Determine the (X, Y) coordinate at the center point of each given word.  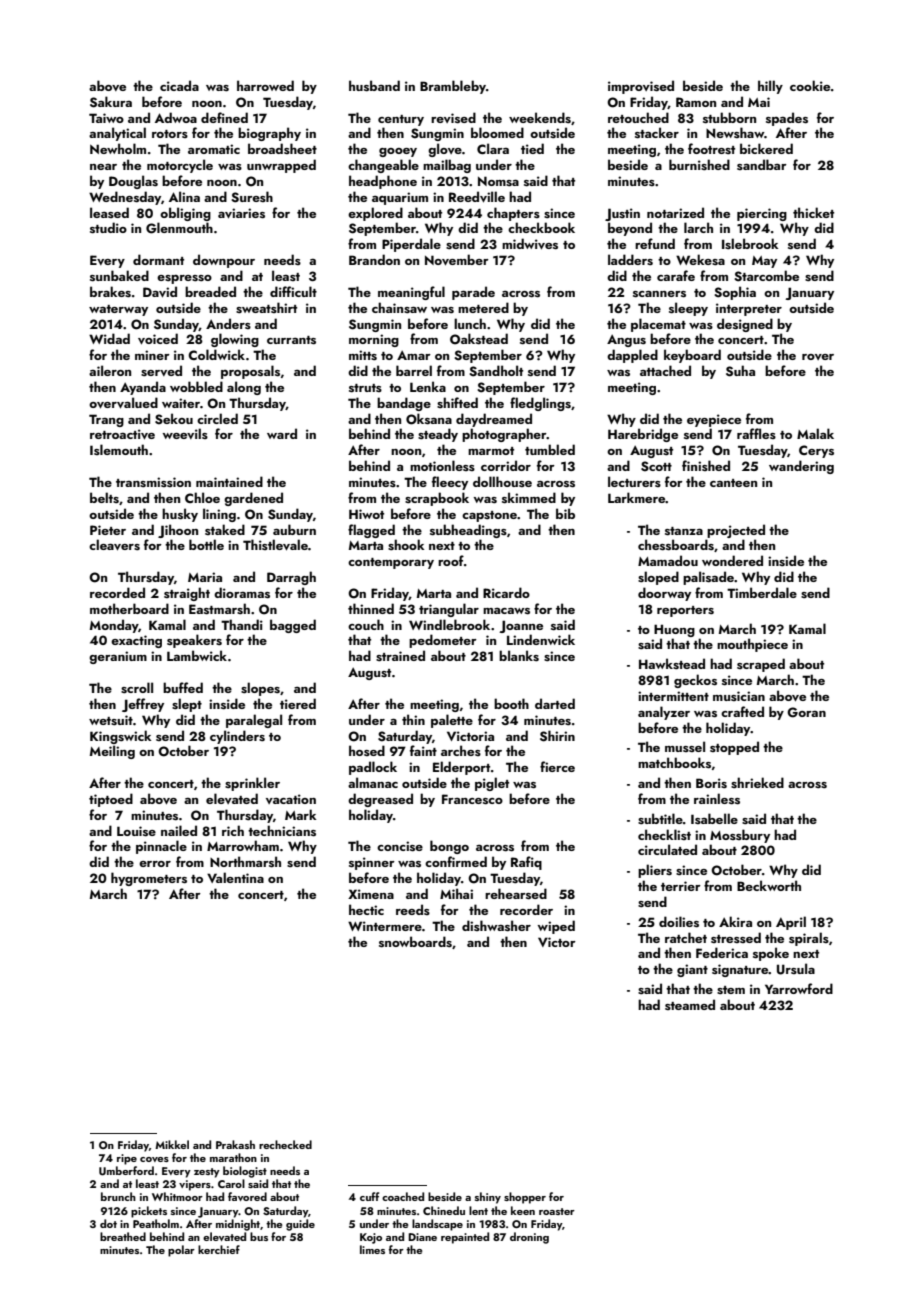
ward (282, 433)
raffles (756, 433)
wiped (556, 927)
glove (445, 150)
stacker (657, 133)
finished (706, 465)
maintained (229, 481)
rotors (170, 134)
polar (181, 1251)
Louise (136, 831)
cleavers (114, 545)
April (791, 923)
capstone (489, 516)
